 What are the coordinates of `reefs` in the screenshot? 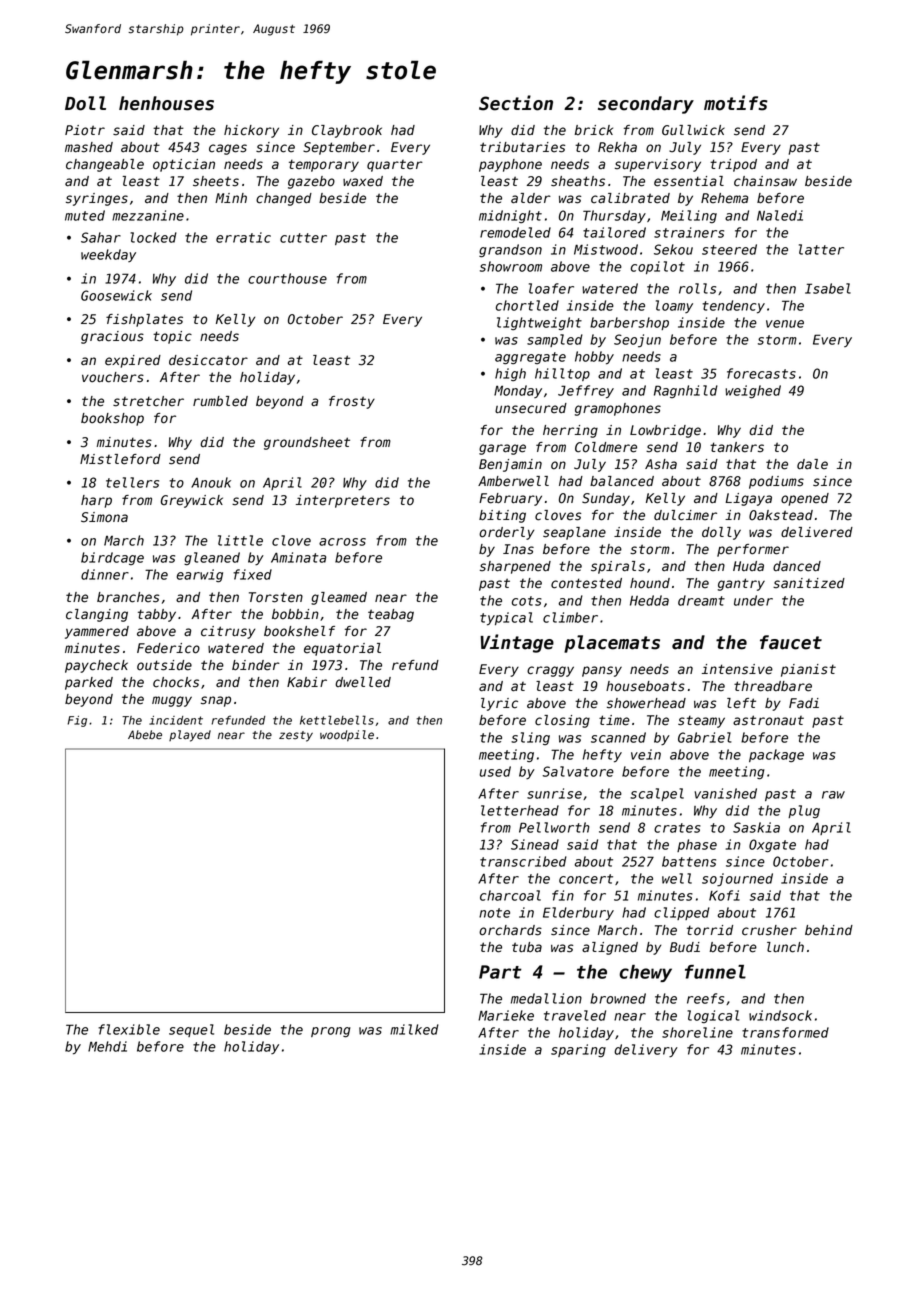 It's located at (705, 998).
